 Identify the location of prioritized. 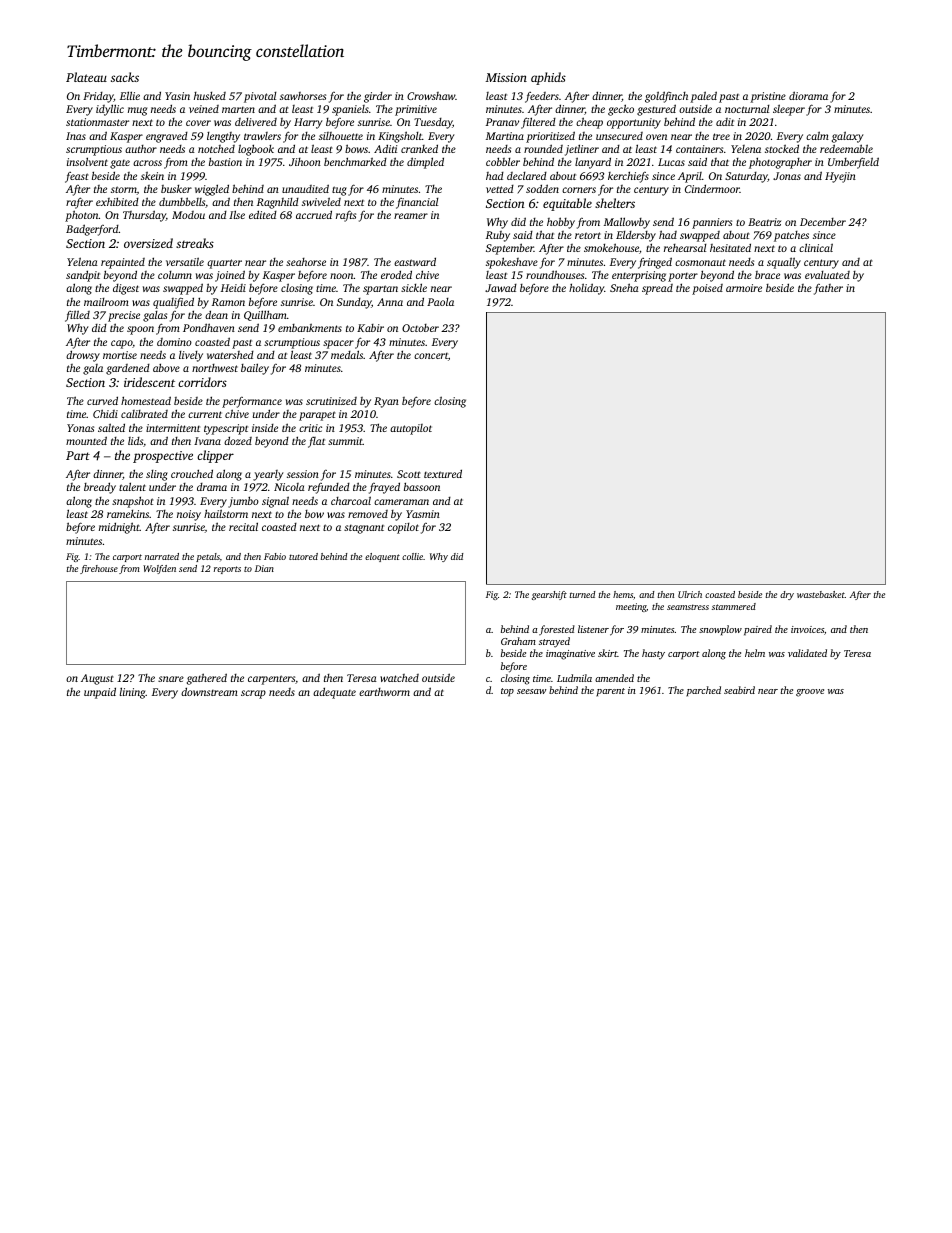
(550, 137).
